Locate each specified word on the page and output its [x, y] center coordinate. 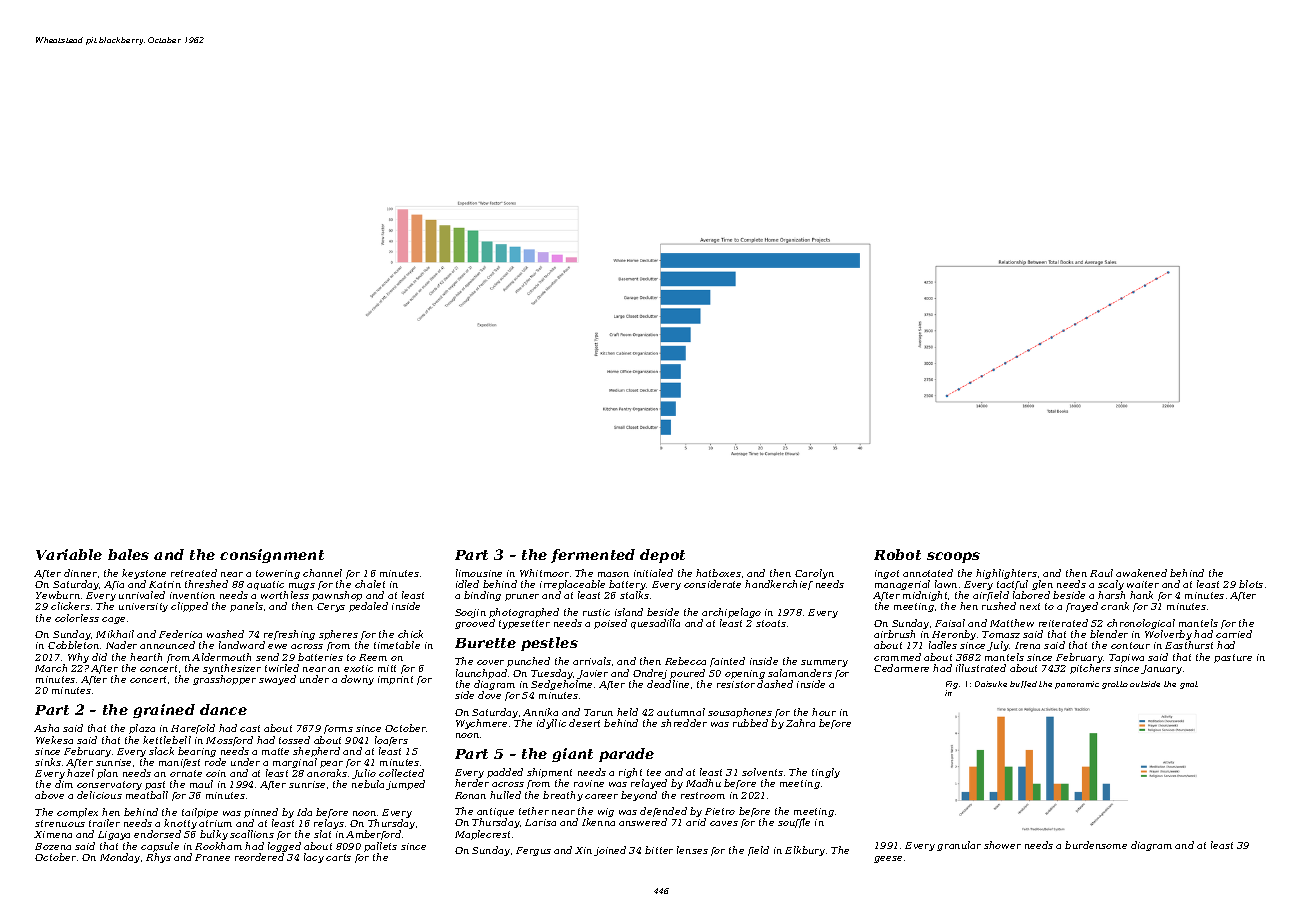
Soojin [470, 613]
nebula [368, 784]
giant [572, 755]
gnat [1189, 685]
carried [1234, 634]
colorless [77, 618]
